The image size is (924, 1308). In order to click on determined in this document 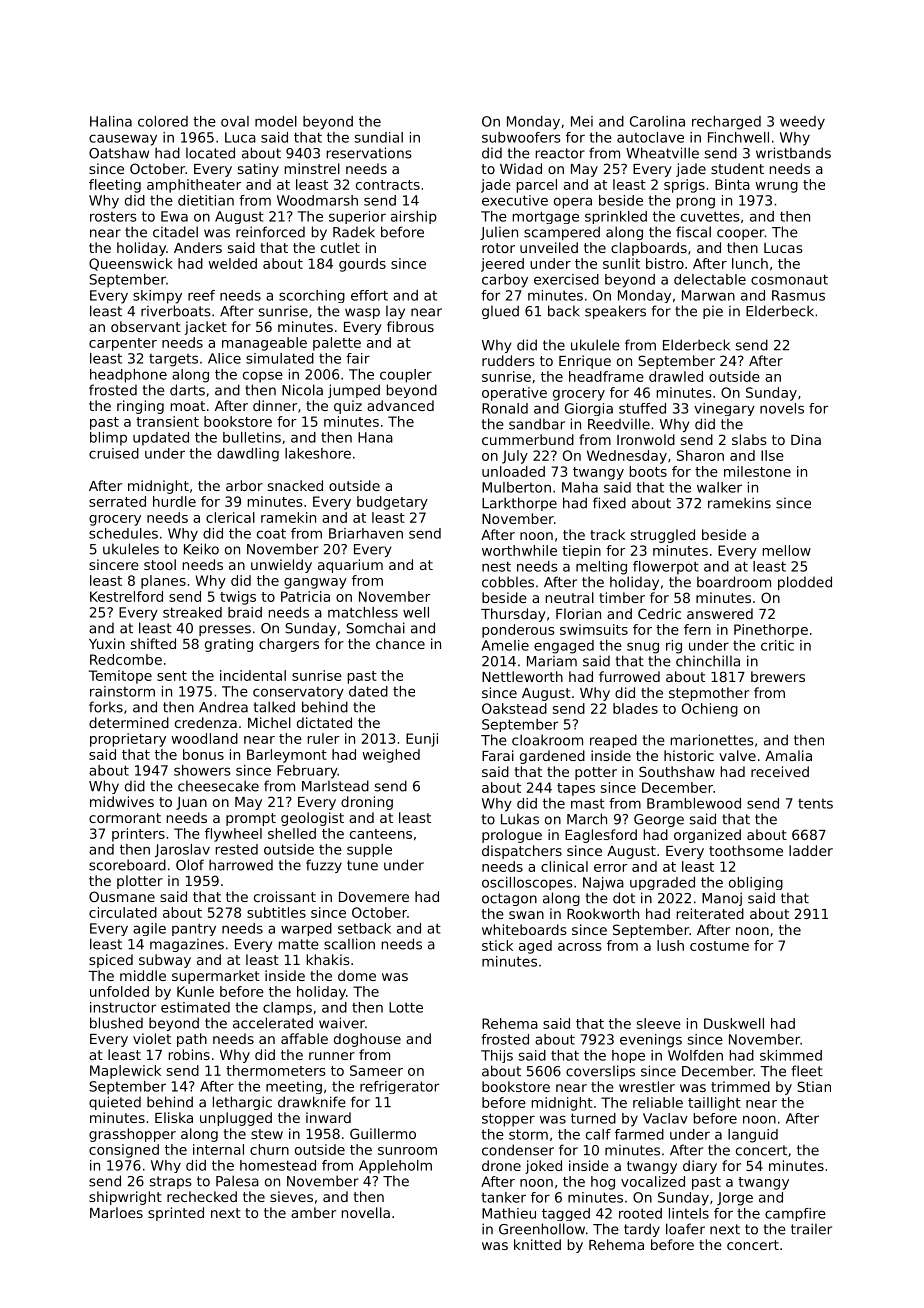, I will do `click(129, 722)`.
